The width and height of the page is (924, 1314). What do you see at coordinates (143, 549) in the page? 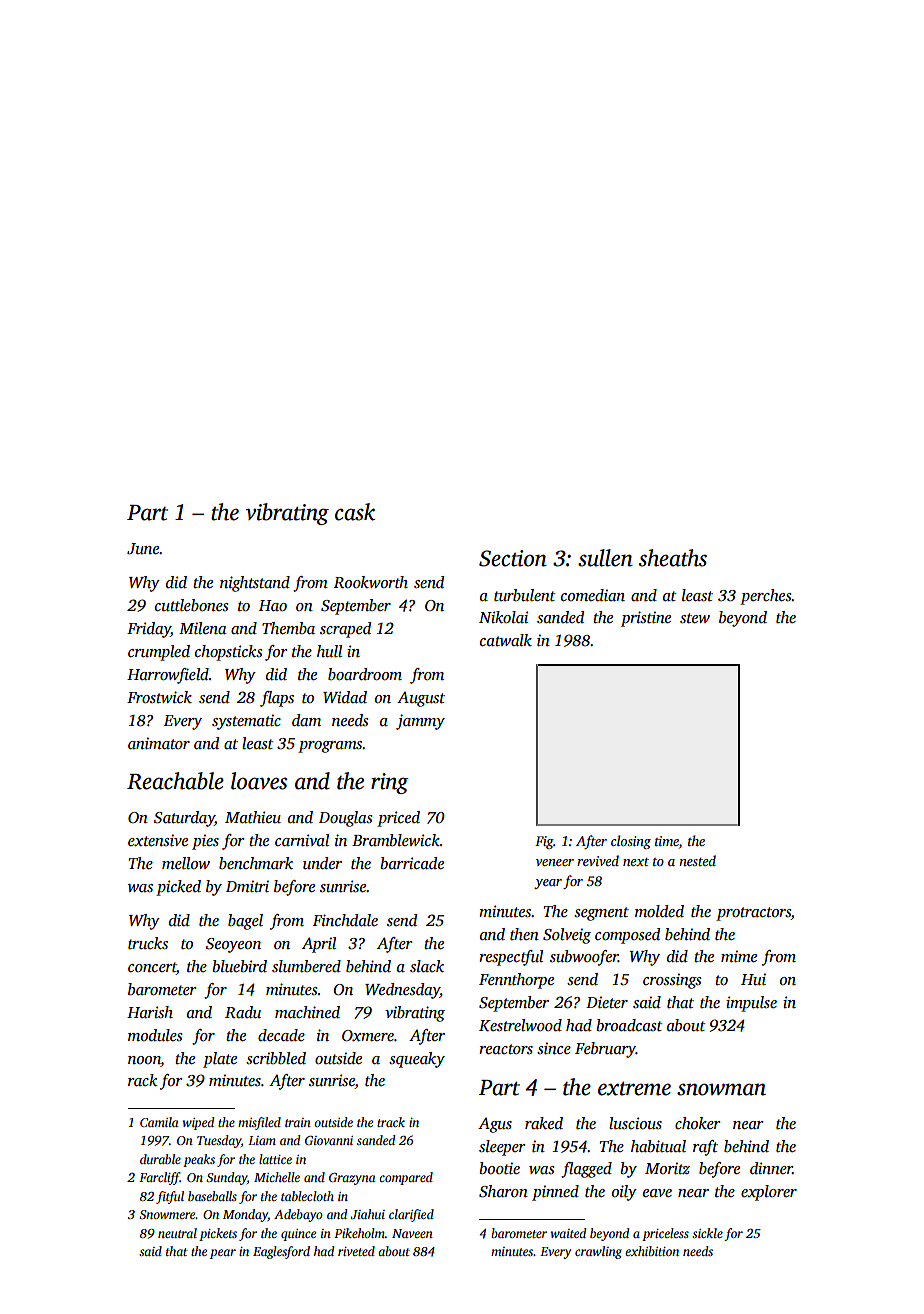
I see `June` at bounding box center [143, 549].
